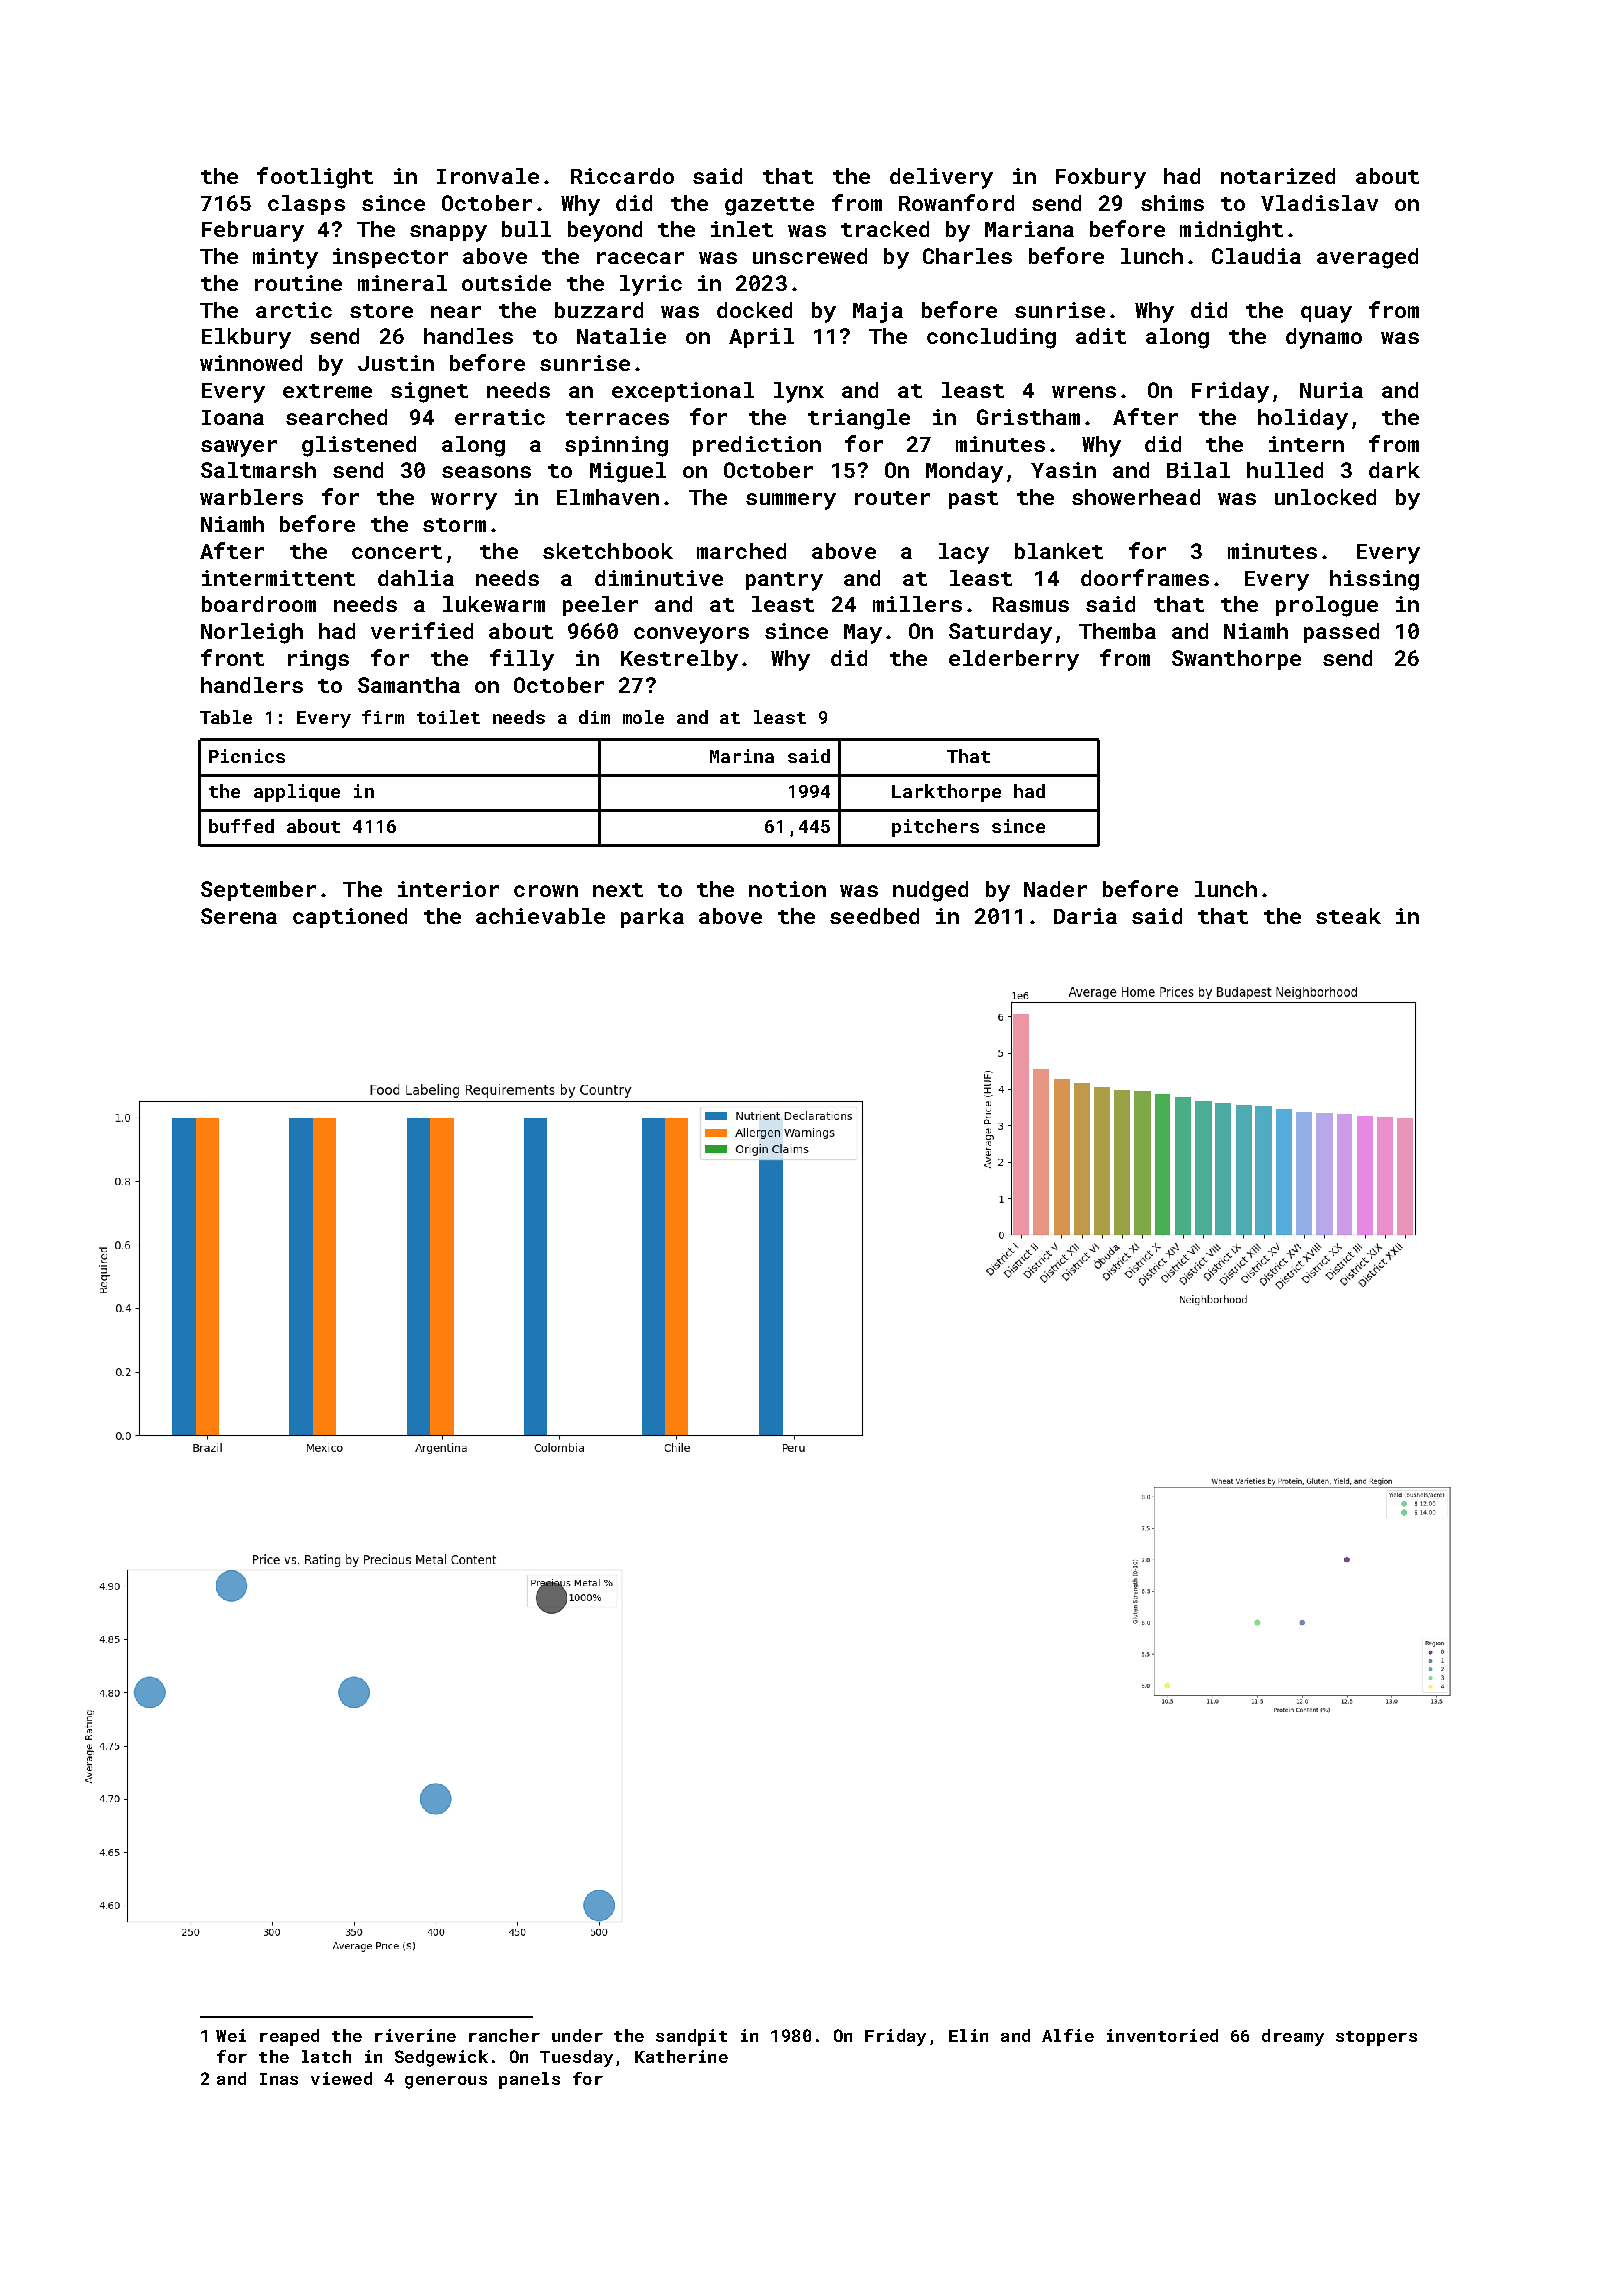 Image resolution: width=1620 pixels, height=2292 pixels. Describe the element at coordinates (1068, 2035) in the document. I see `Alfie` at that location.
